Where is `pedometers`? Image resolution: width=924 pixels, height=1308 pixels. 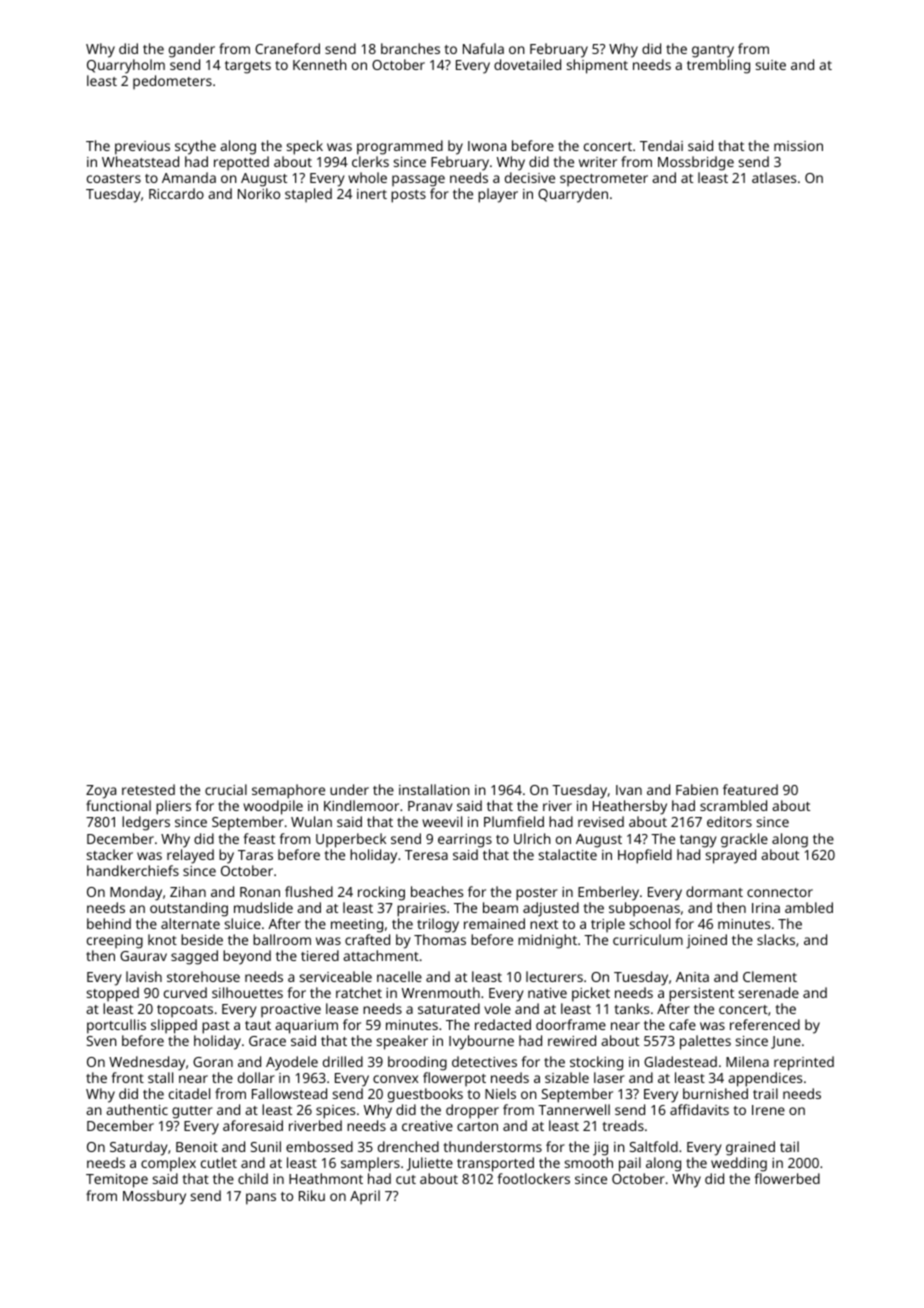 pedometers is located at coordinates (172, 82).
